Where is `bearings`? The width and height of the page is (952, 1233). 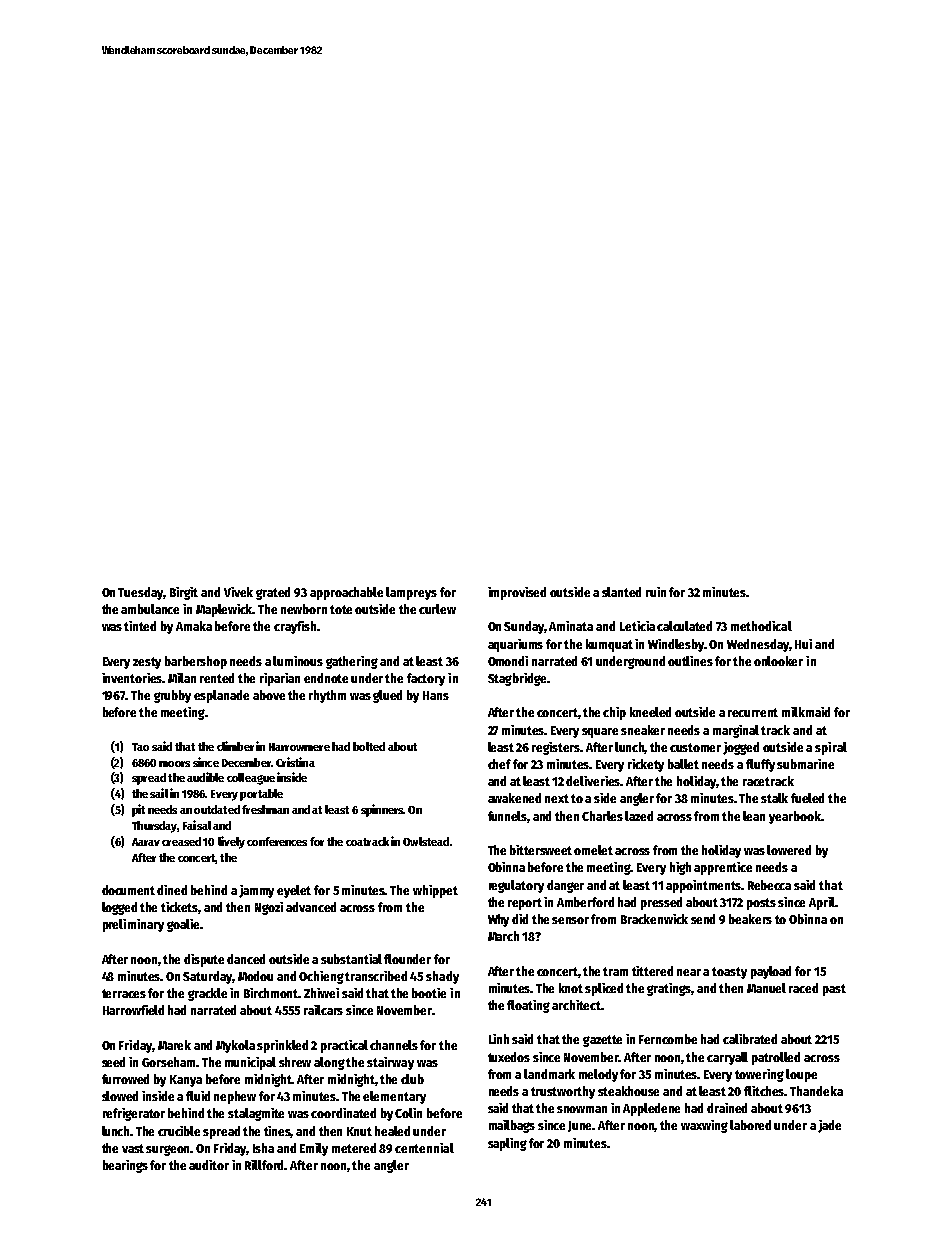 bearings is located at coordinates (125, 1166).
